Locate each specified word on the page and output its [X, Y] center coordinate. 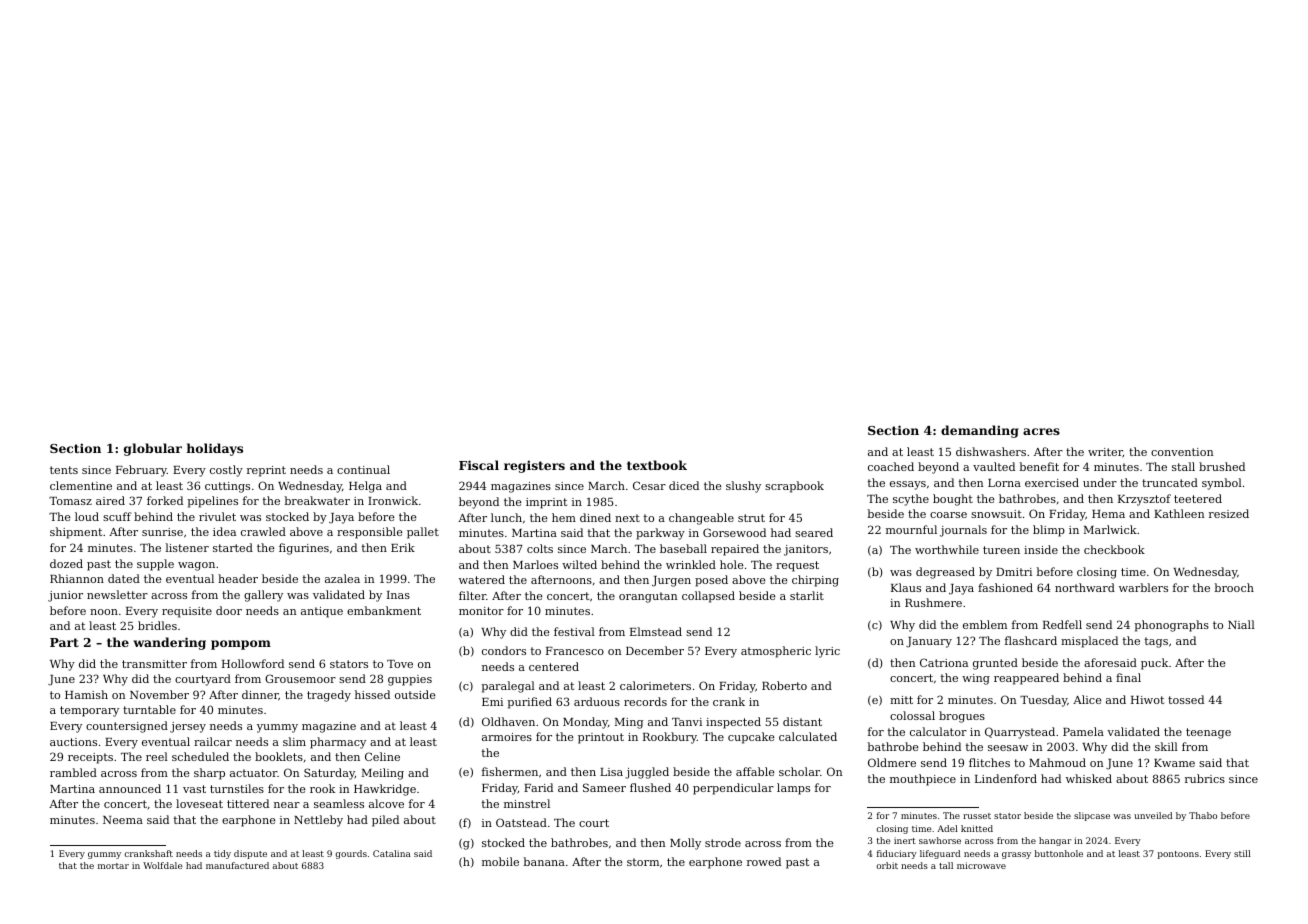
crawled [263, 531]
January [929, 642]
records [645, 701]
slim [294, 741]
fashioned [1005, 587]
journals [963, 531]
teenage [1208, 733]
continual [363, 469]
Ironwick [393, 500]
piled [385, 821]
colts [540, 548]
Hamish [86, 694]
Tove [400, 664]
